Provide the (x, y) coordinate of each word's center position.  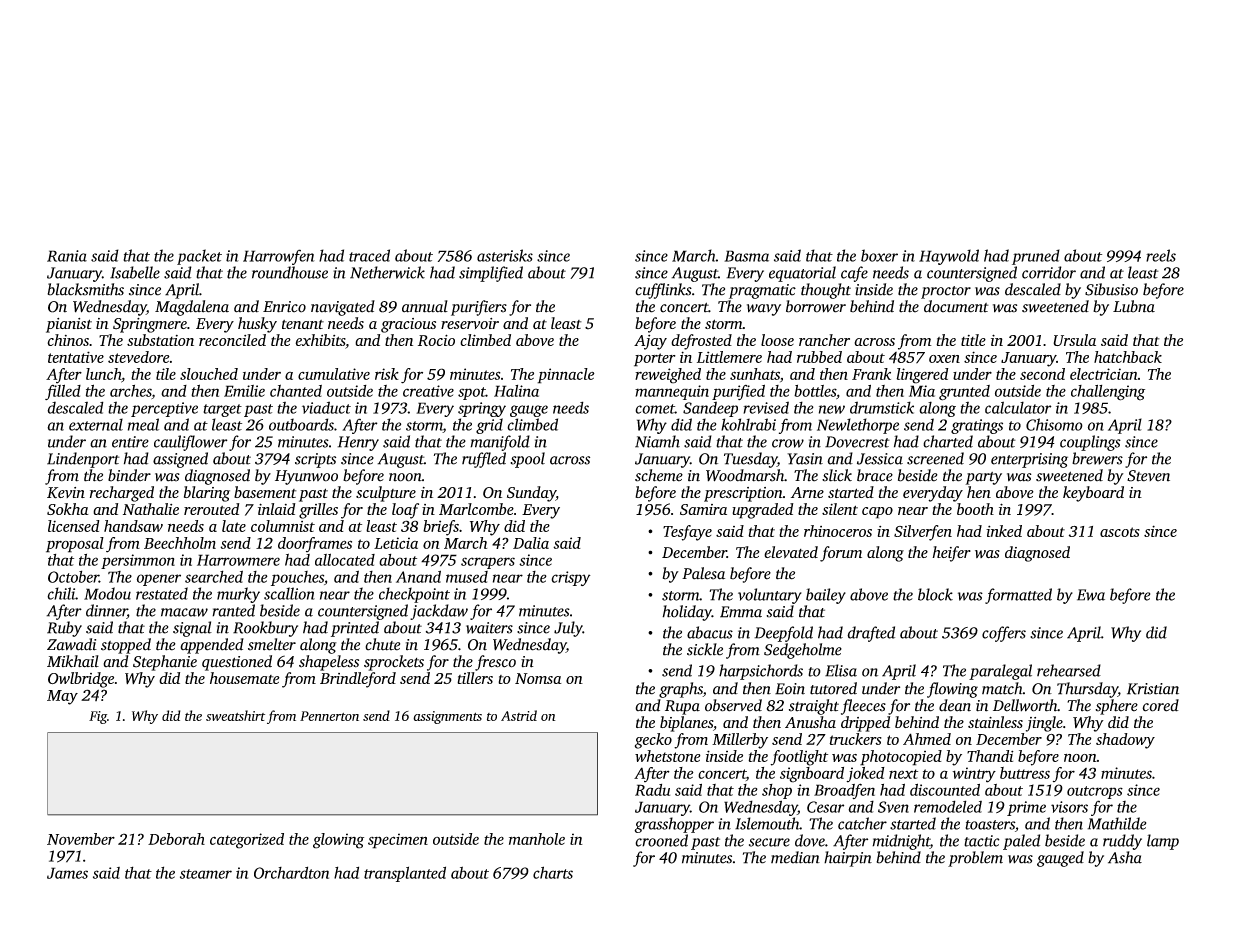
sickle (705, 649)
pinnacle (566, 376)
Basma (746, 256)
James (67, 873)
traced (369, 255)
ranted (233, 610)
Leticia (396, 543)
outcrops (1095, 792)
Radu (652, 790)
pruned (1036, 257)
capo (877, 513)
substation (160, 340)
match (1002, 688)
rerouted (212, 509)
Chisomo (1054, 424)
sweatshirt (235, 715)
